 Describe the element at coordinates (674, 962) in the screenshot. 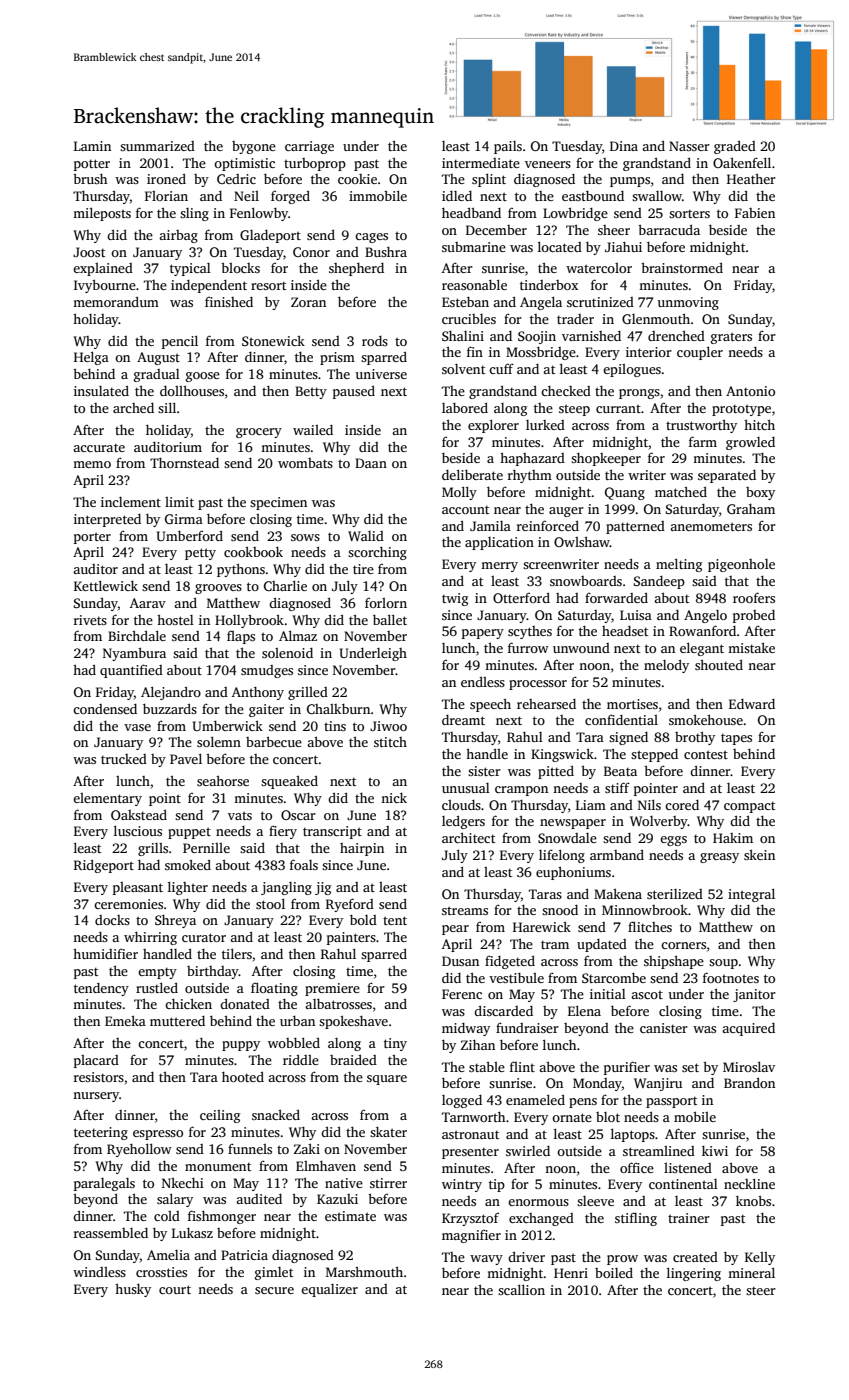

I see `shipshape` at that location.
